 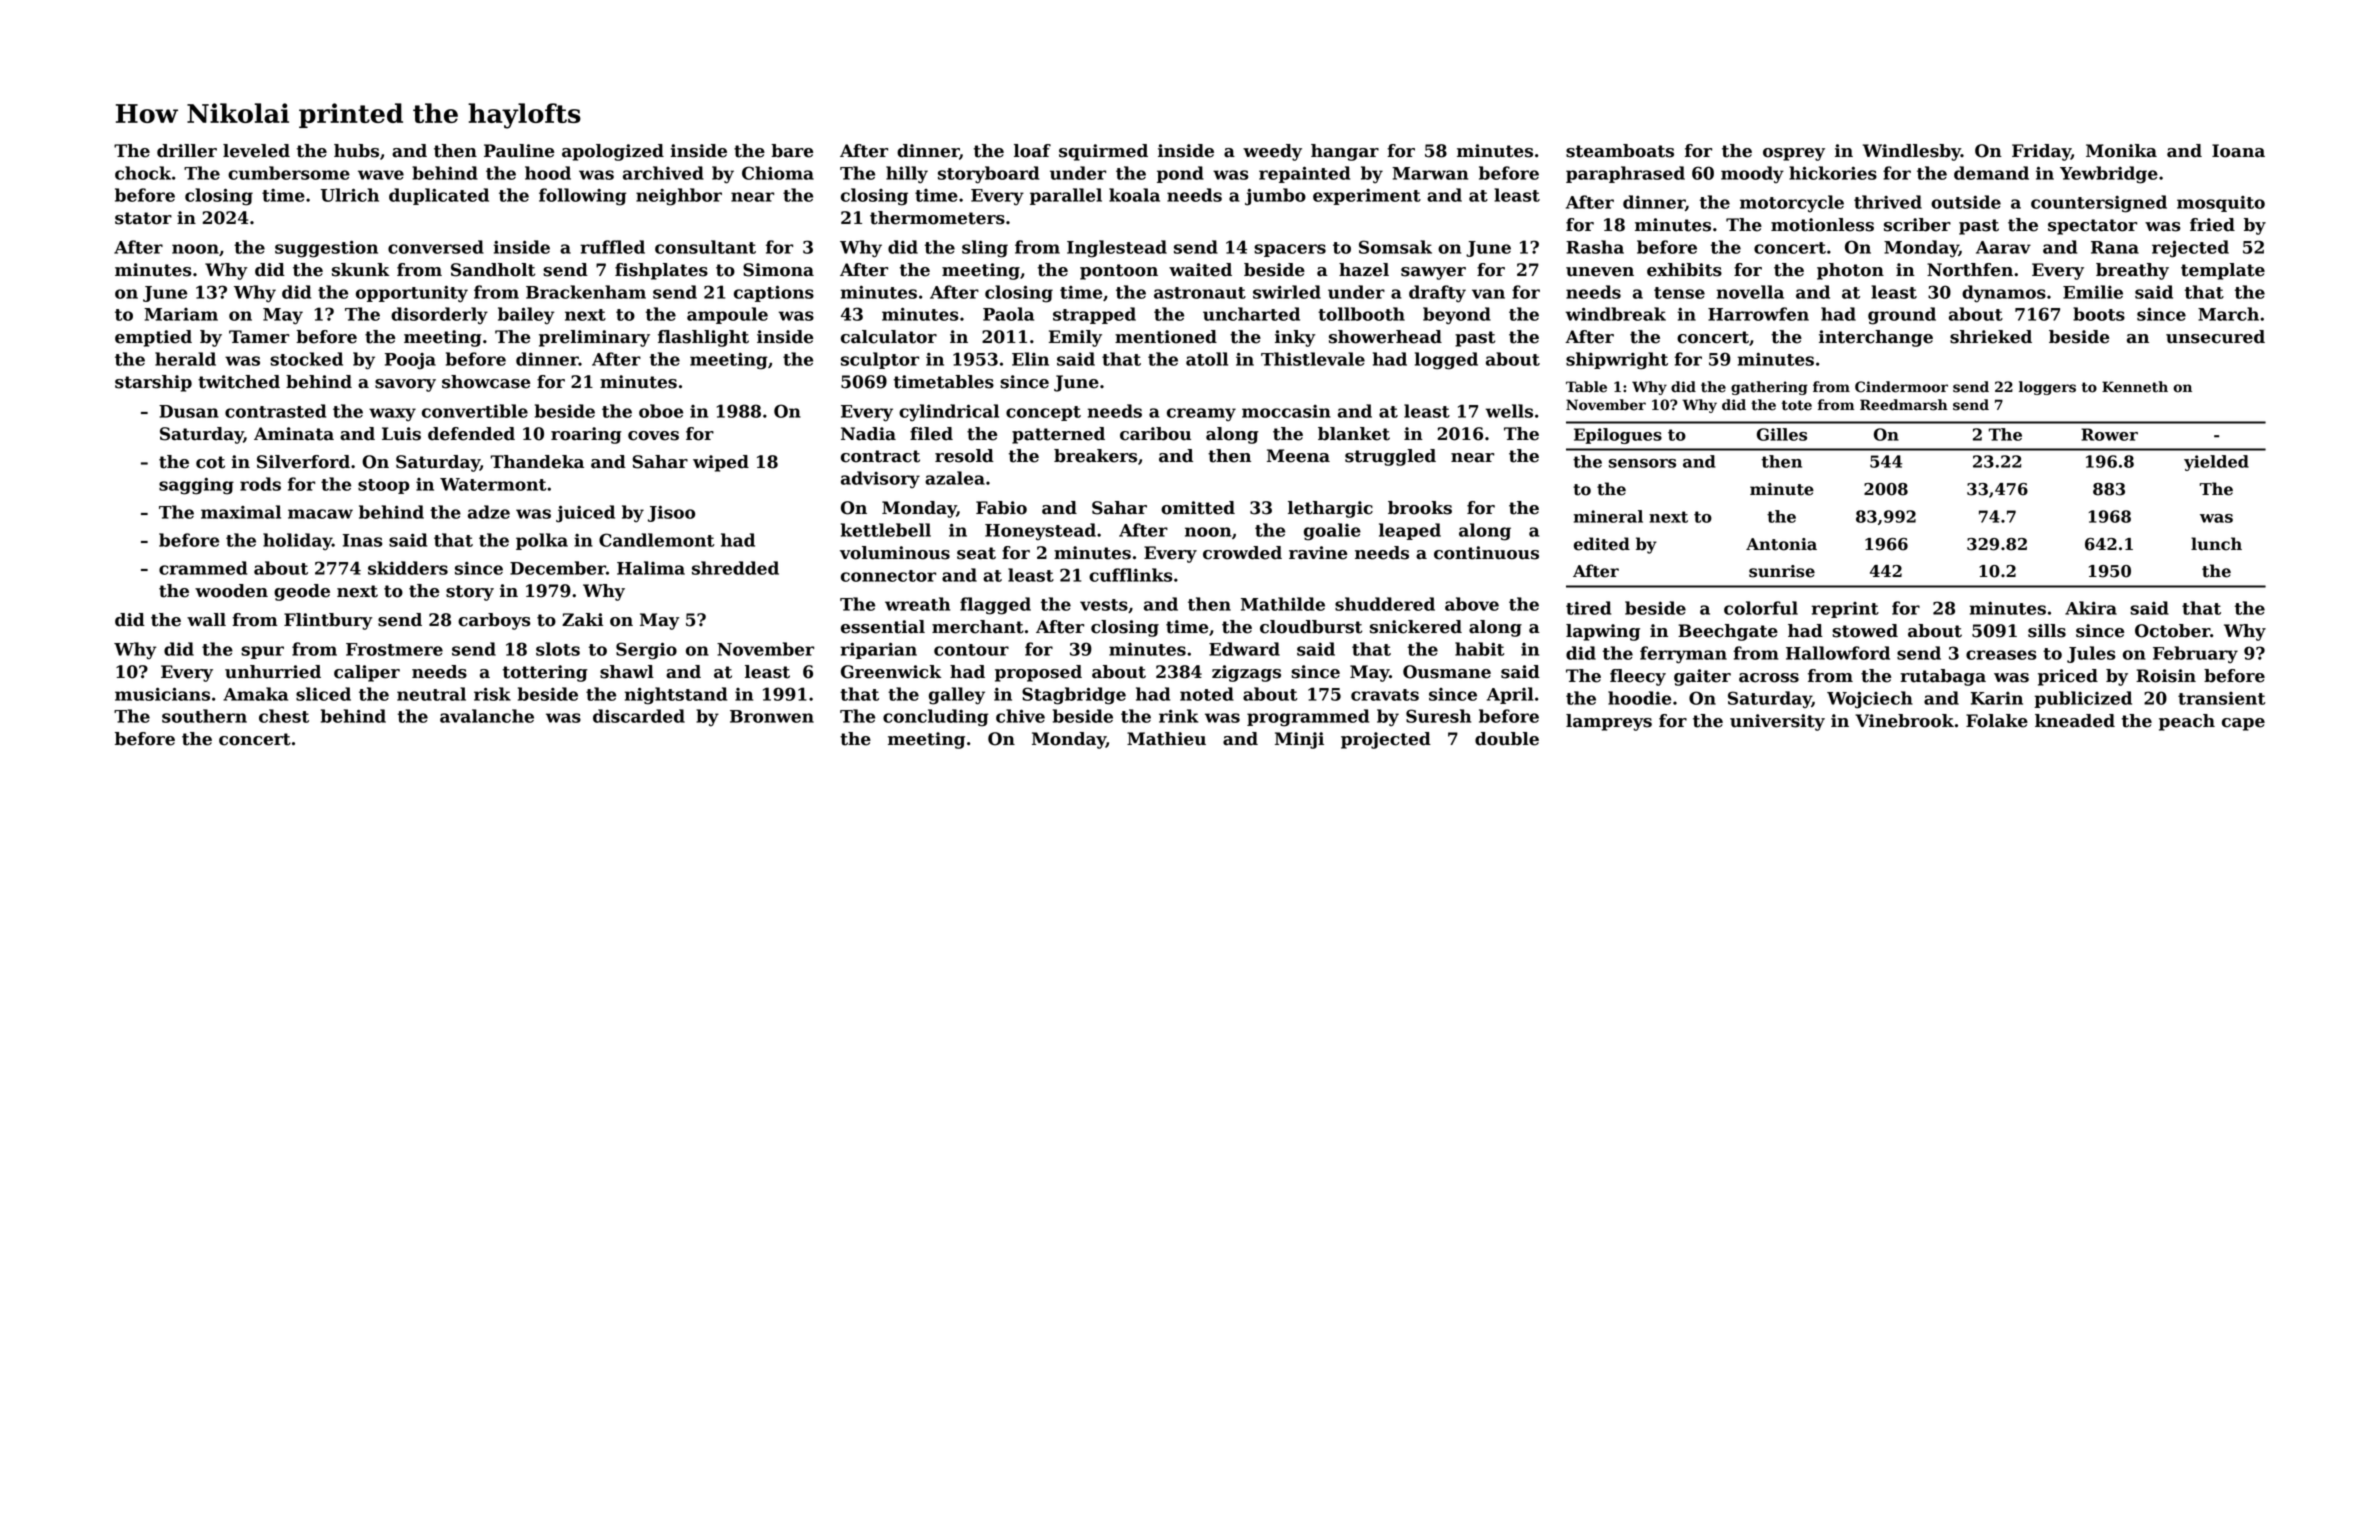 What do you see at coordinates (1728, 632) in the page?
I see `Beechgate` at bounding box center [1728, 632].
